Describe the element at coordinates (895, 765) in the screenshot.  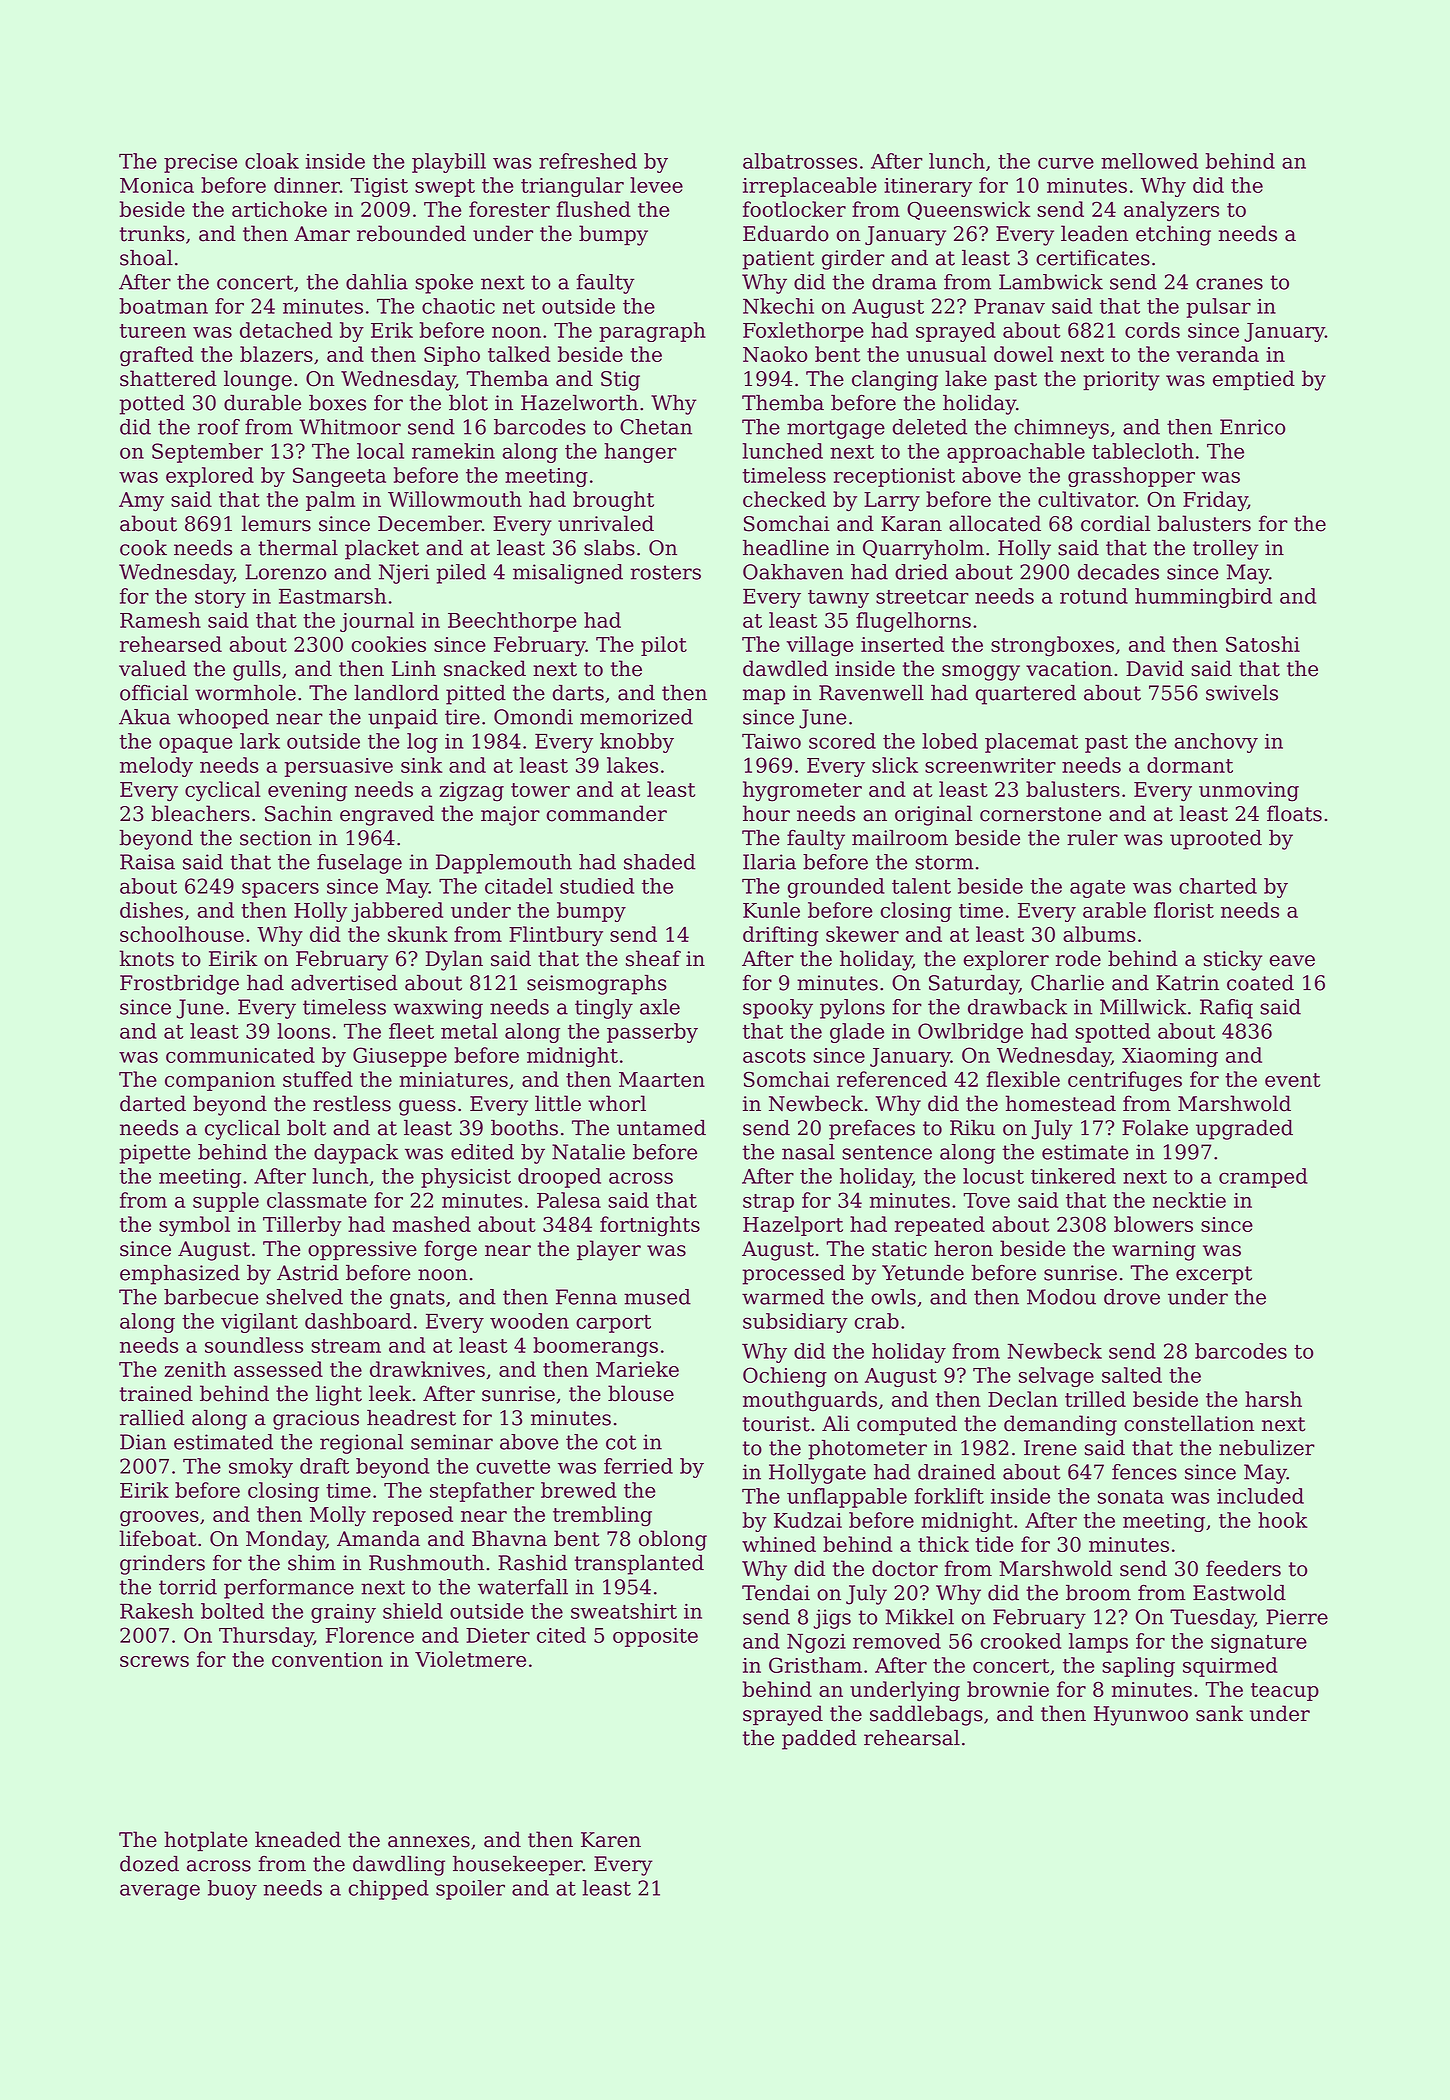
I see `slick` at that location.
